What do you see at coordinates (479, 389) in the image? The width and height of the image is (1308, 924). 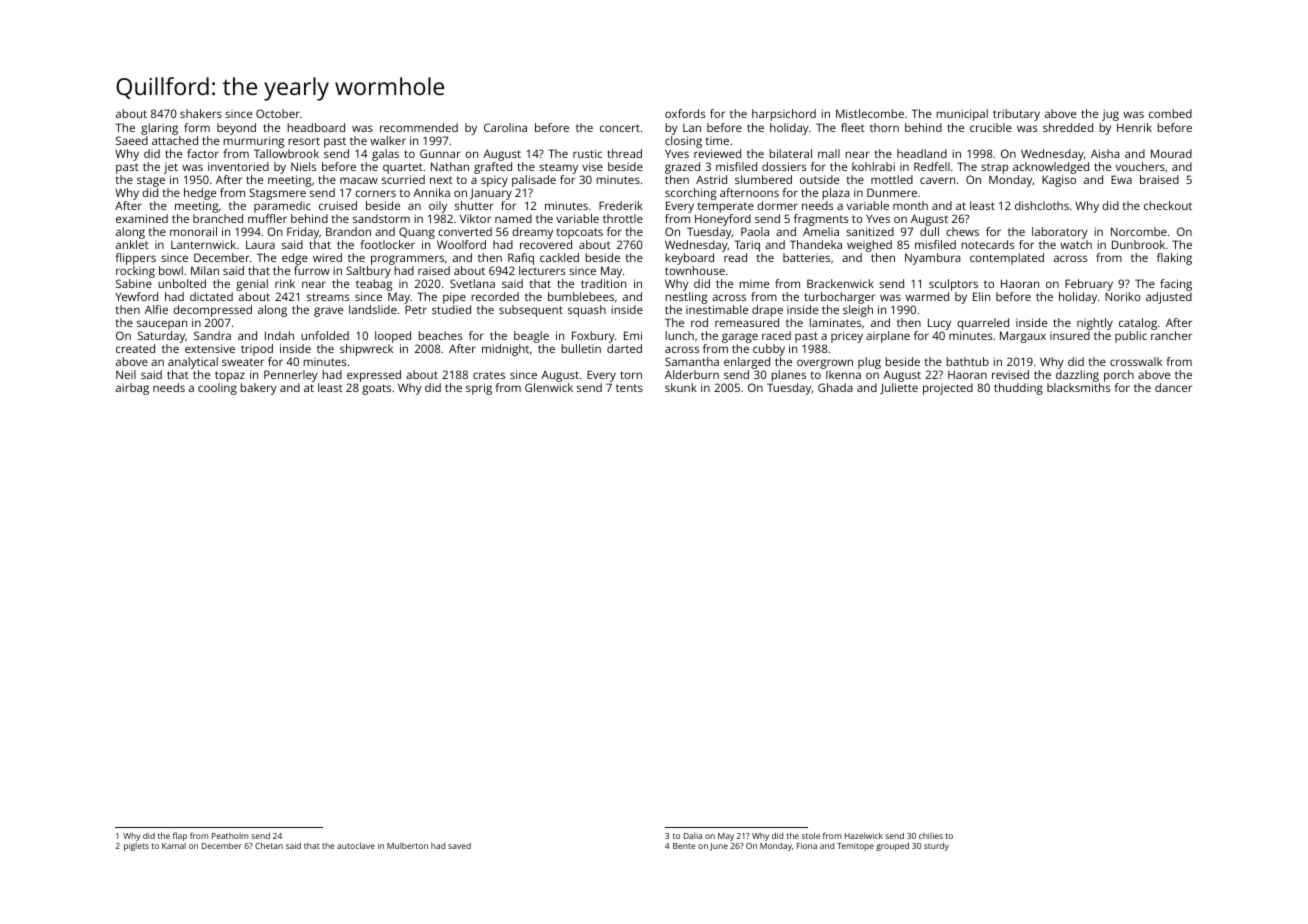 I see `sprig` at bounding box center [479, 389].
